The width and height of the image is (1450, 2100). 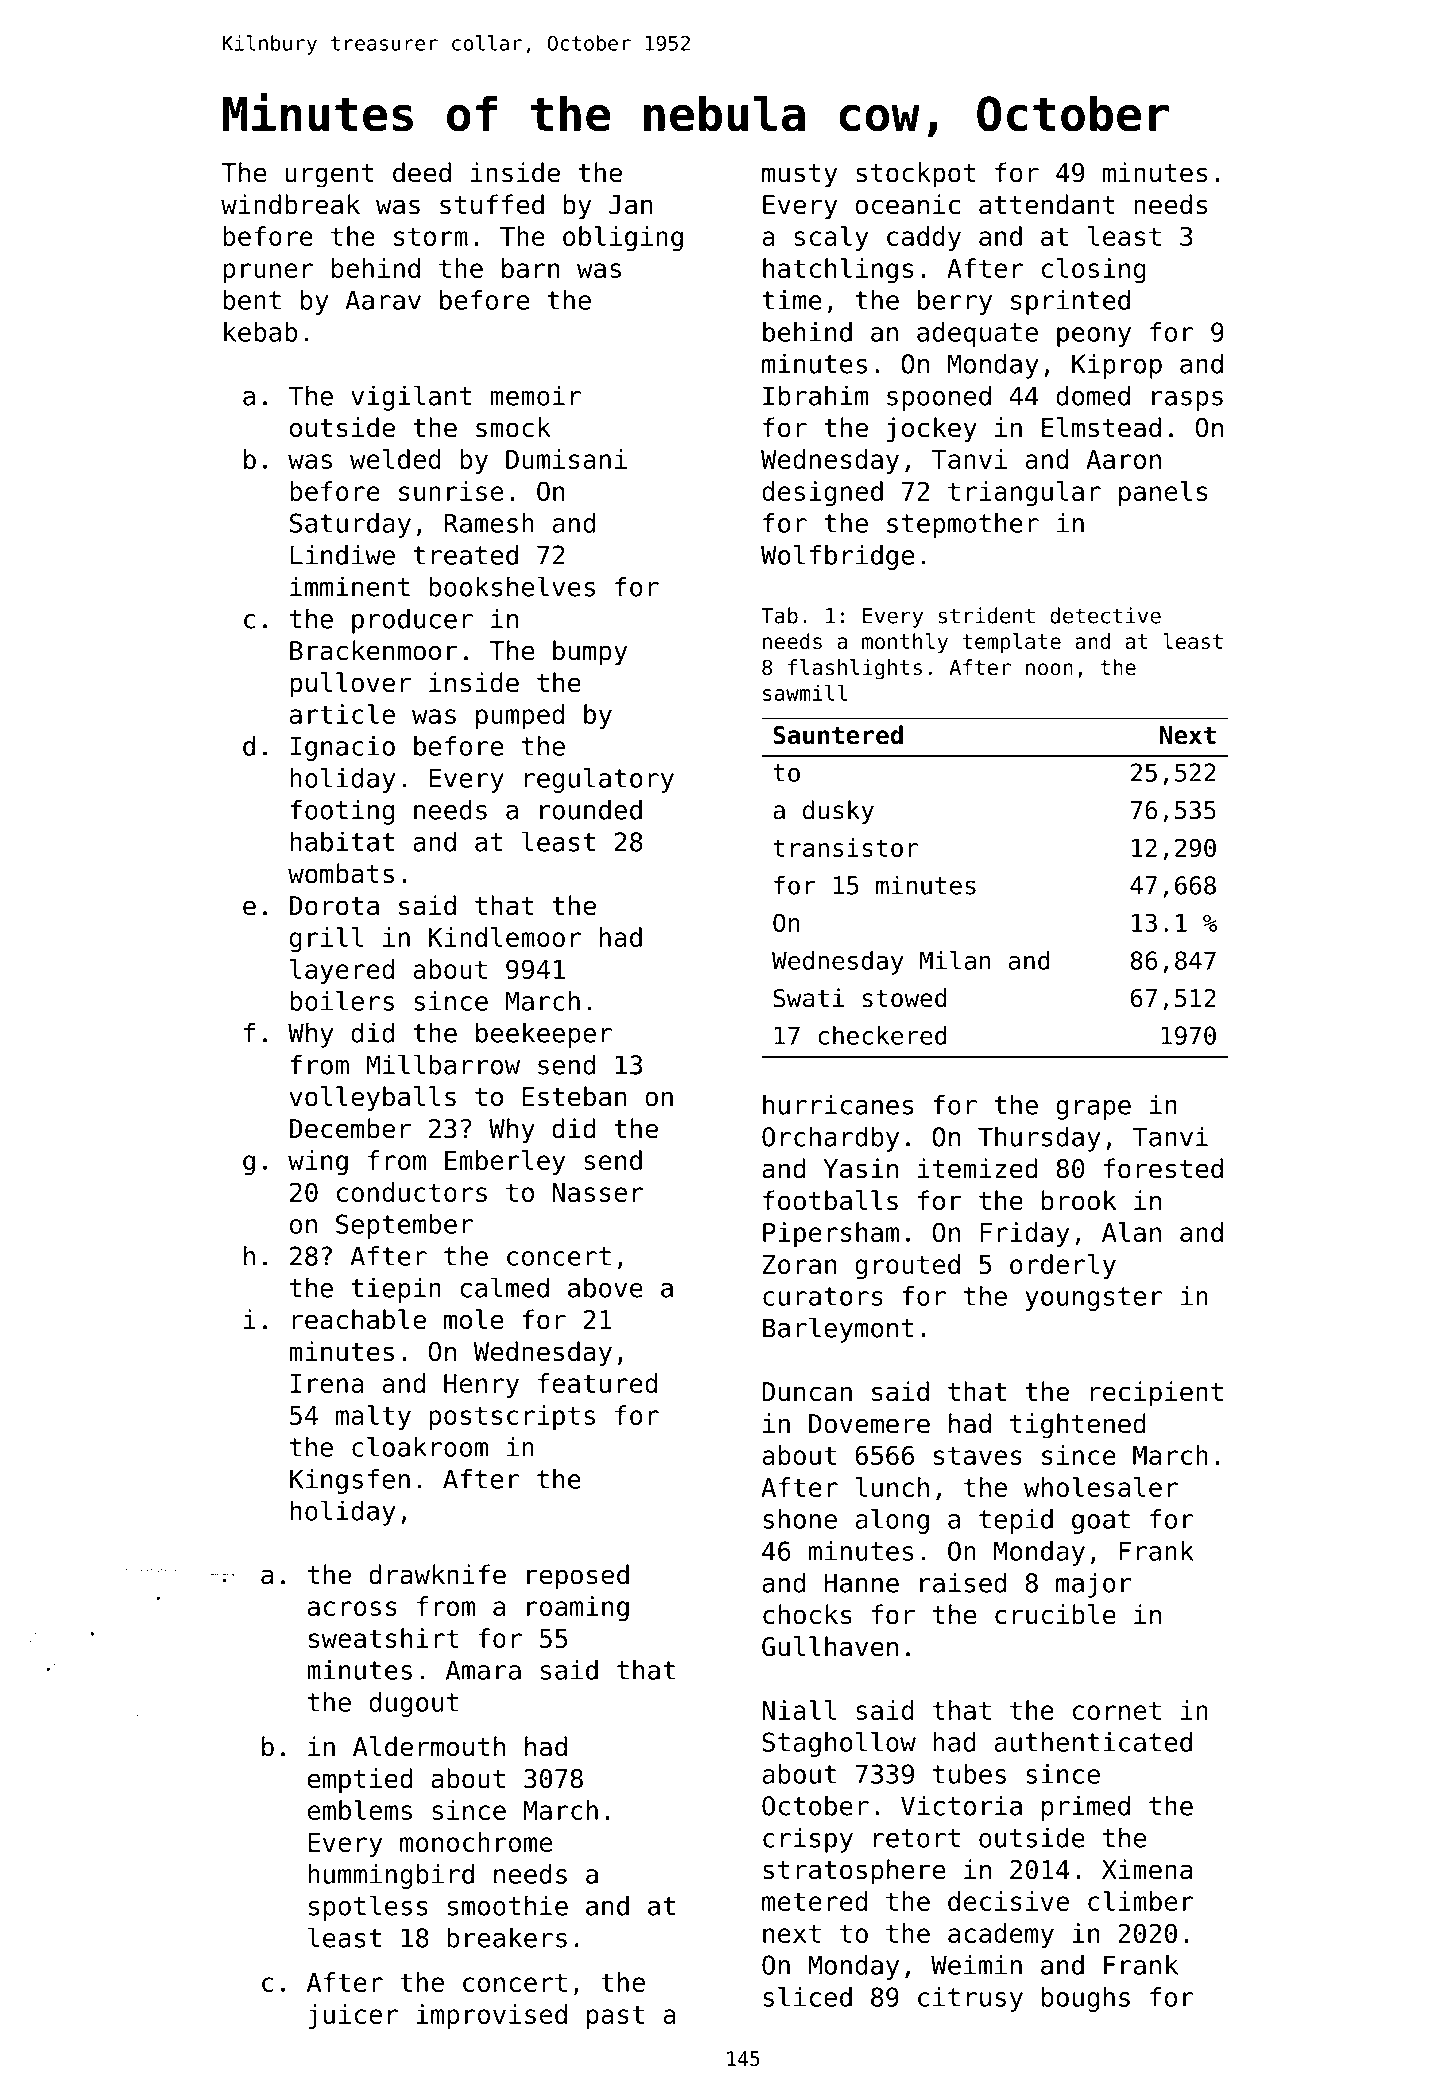 I want to click on Zoran, so click(x=799, y=1264).
